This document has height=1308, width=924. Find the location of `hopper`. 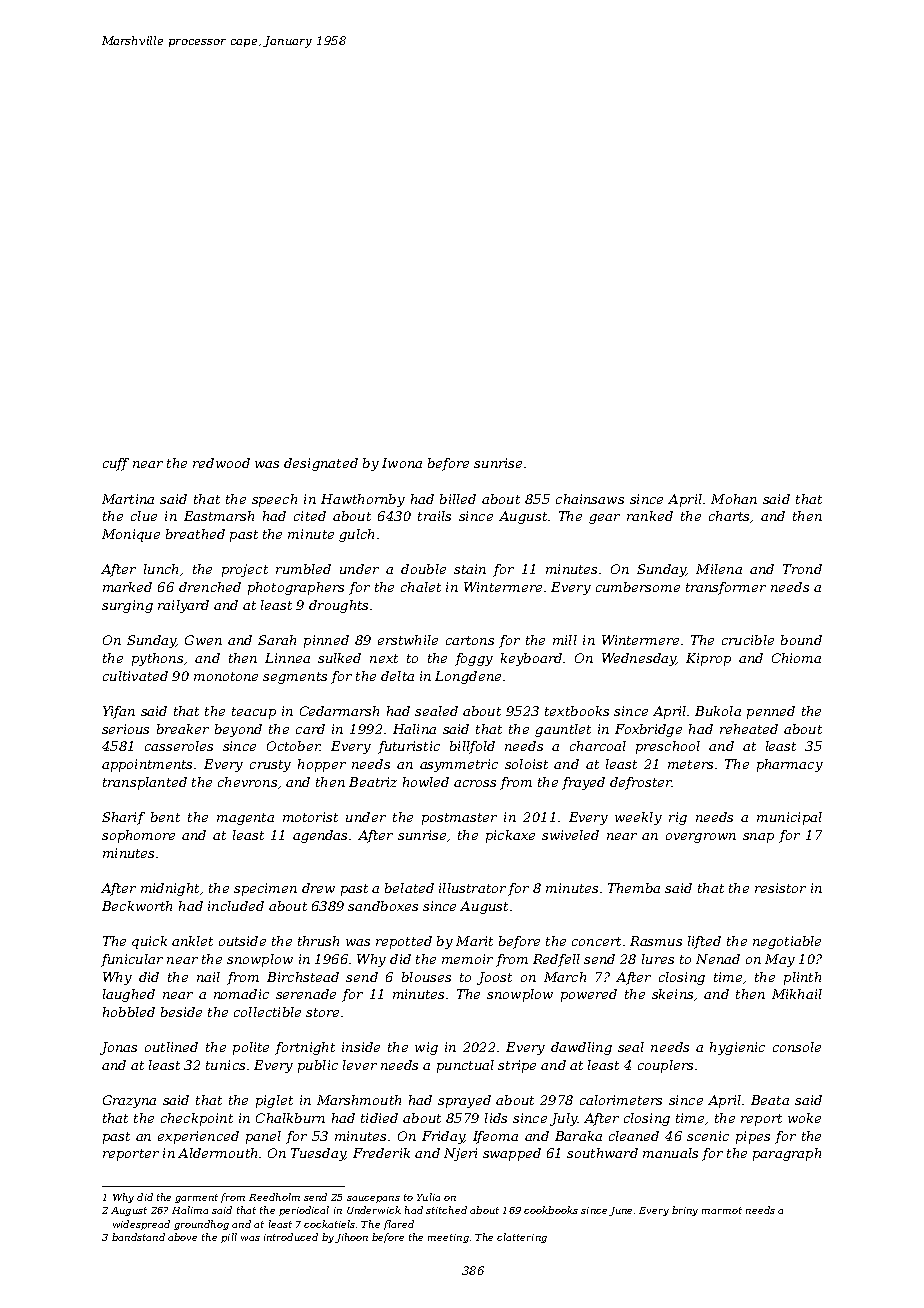

hopper is located at coordinates (322, 765).
